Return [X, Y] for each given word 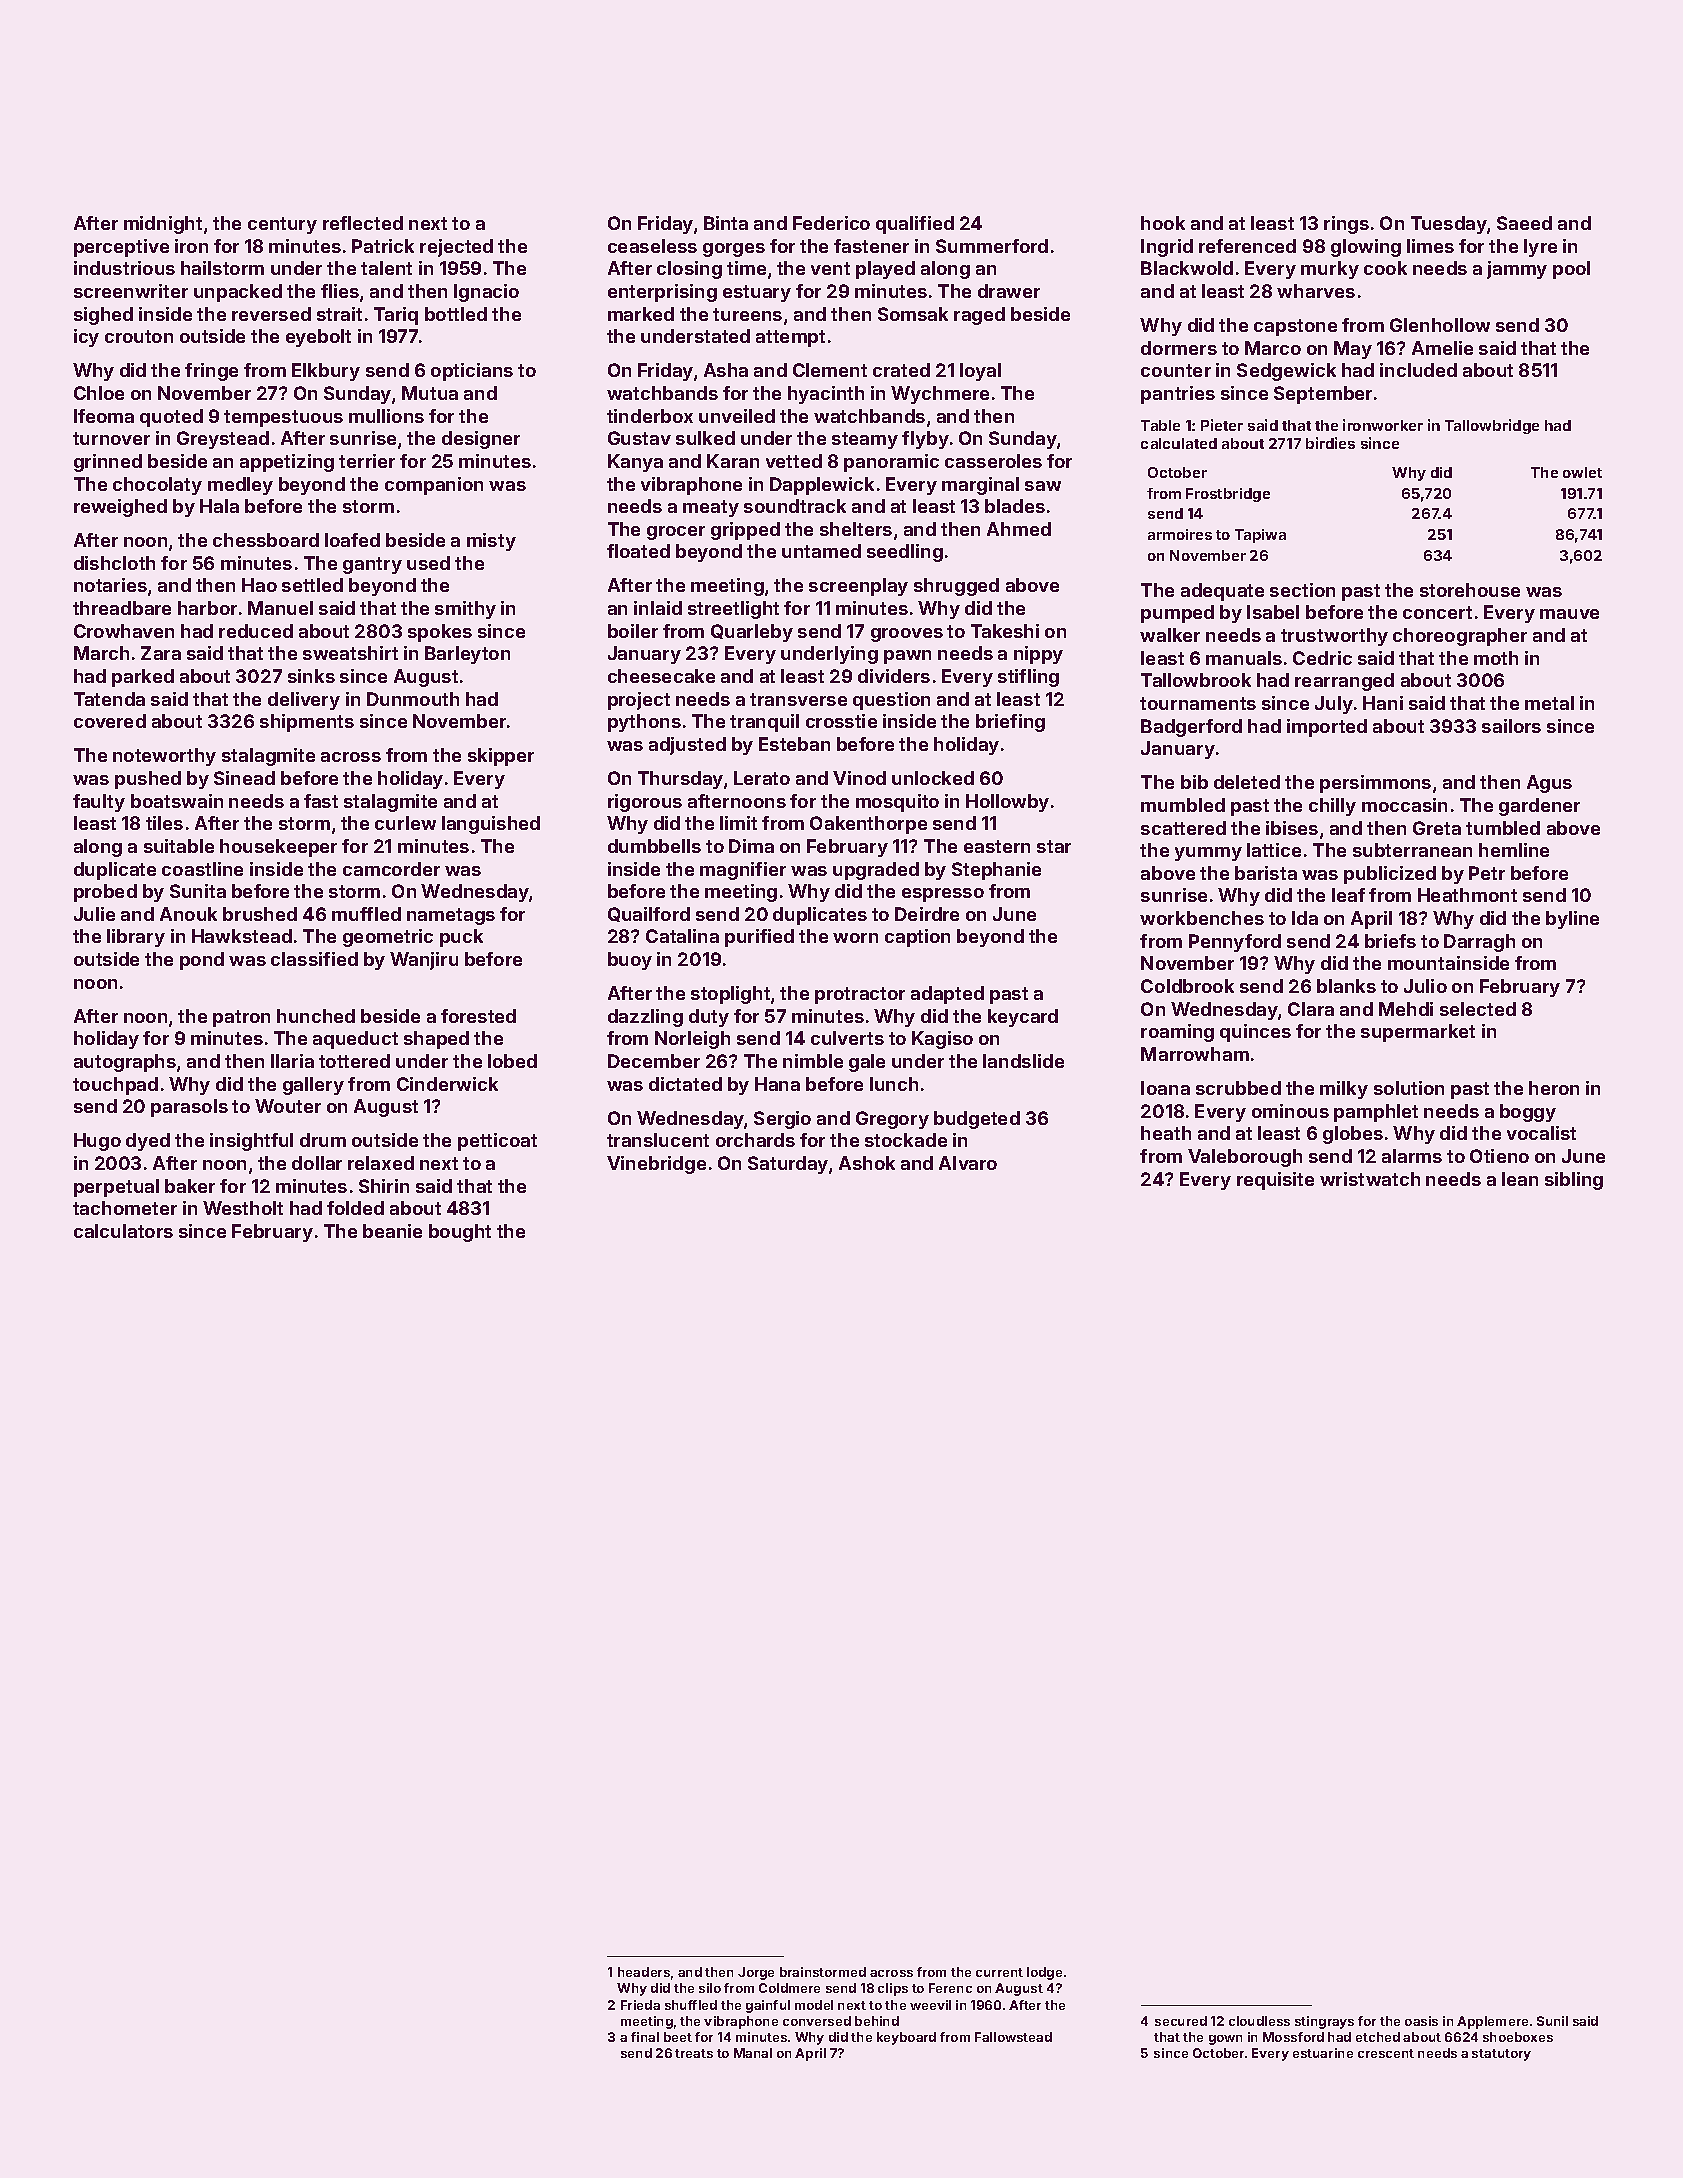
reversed [271, 314]
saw [1043, 486]
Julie [94, 914]
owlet [1582, 472]
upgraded [876, 871]
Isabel [1273, 612]
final [645, 2037]
